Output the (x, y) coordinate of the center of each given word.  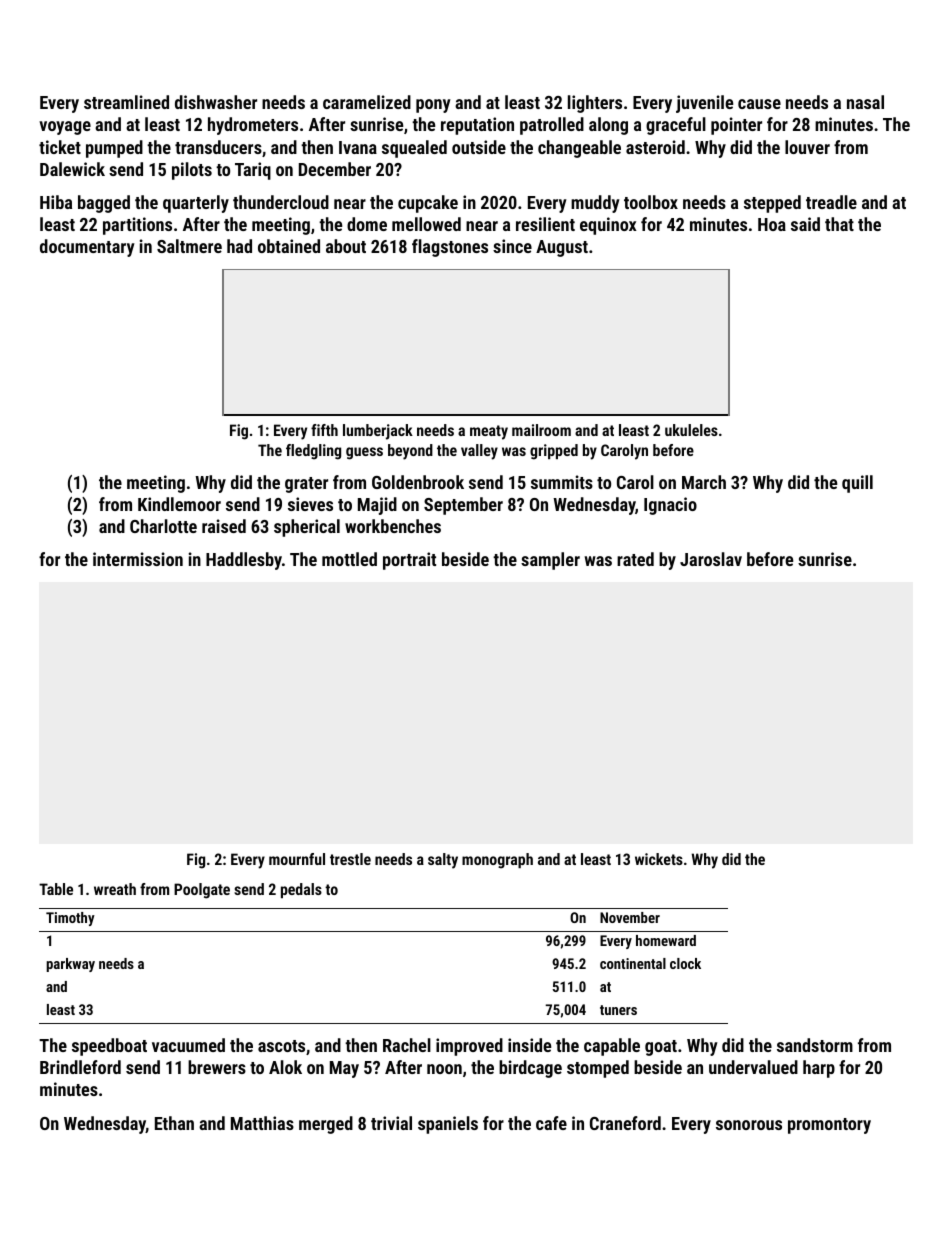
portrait (409, 561)
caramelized (367, 102)
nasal (865, 102)
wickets (659, 859)
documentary (87, 248)
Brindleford (80, 1067)
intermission (138, 559)
